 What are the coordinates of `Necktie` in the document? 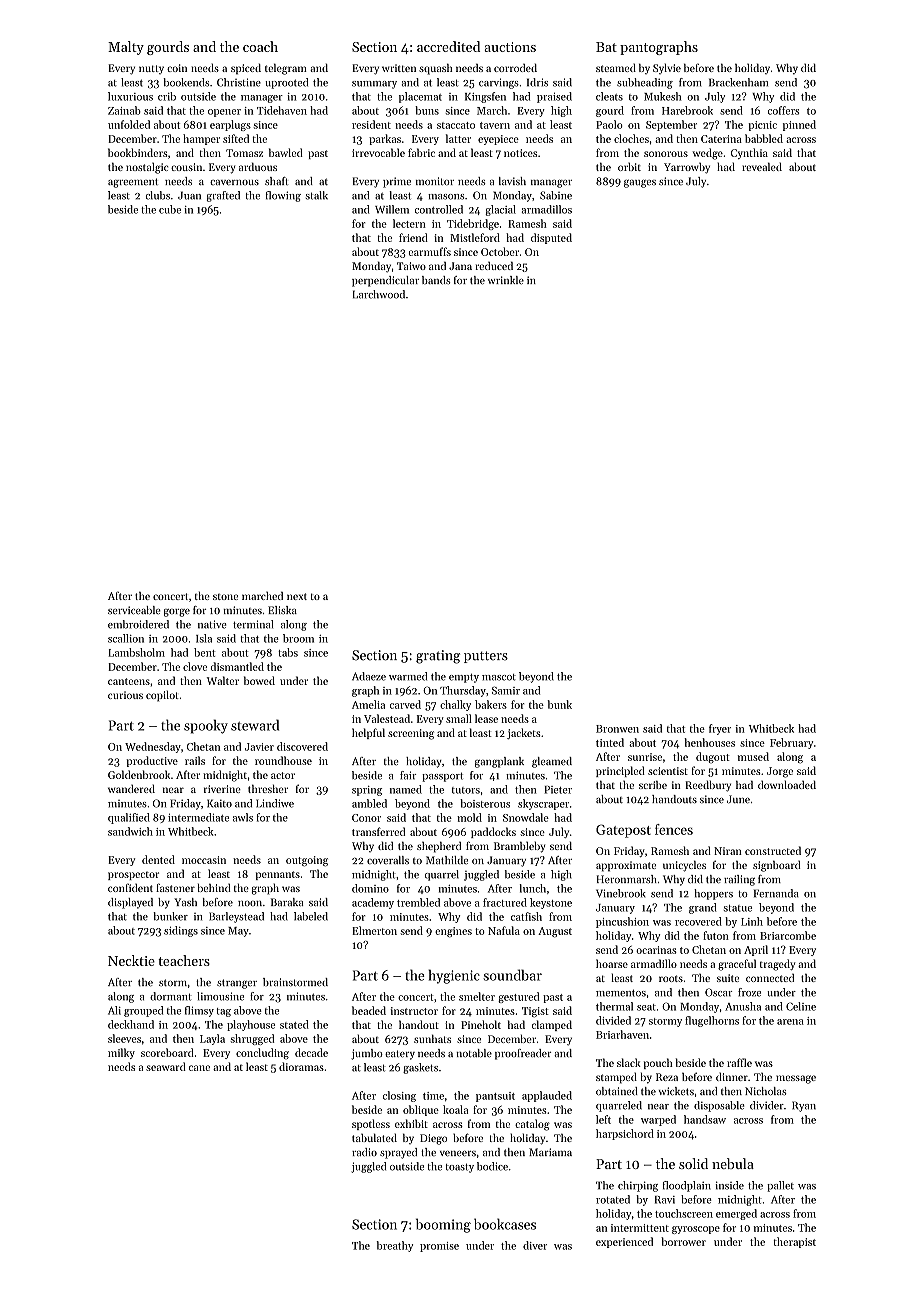 It's located at (131, 960).
